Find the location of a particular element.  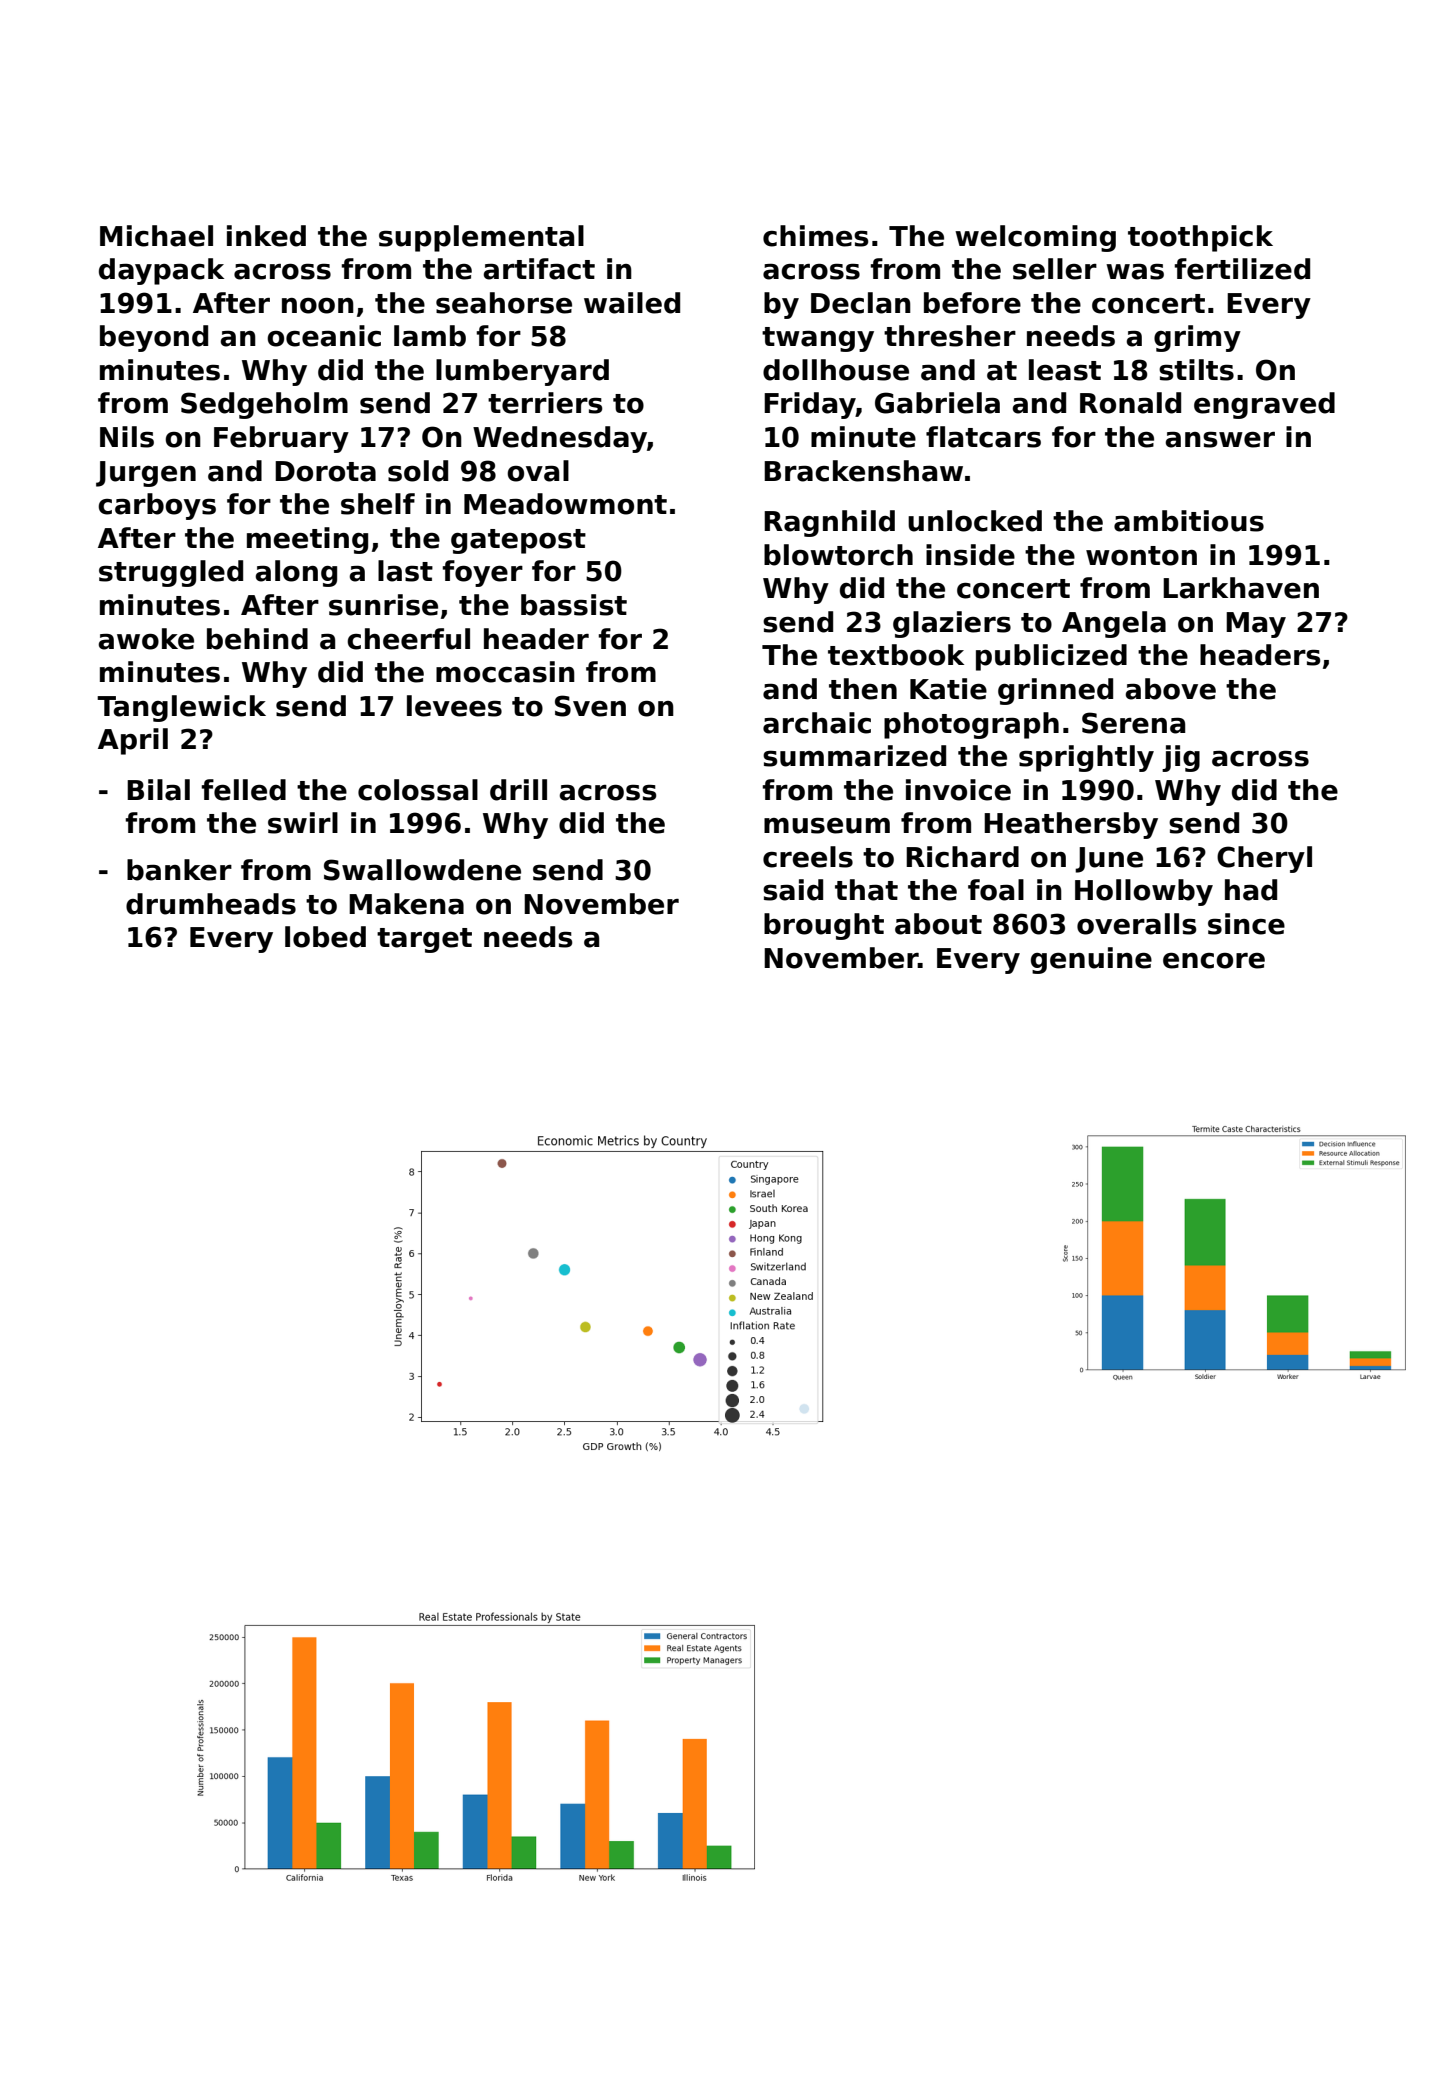

jig is located at coordinates (1181, 758).
